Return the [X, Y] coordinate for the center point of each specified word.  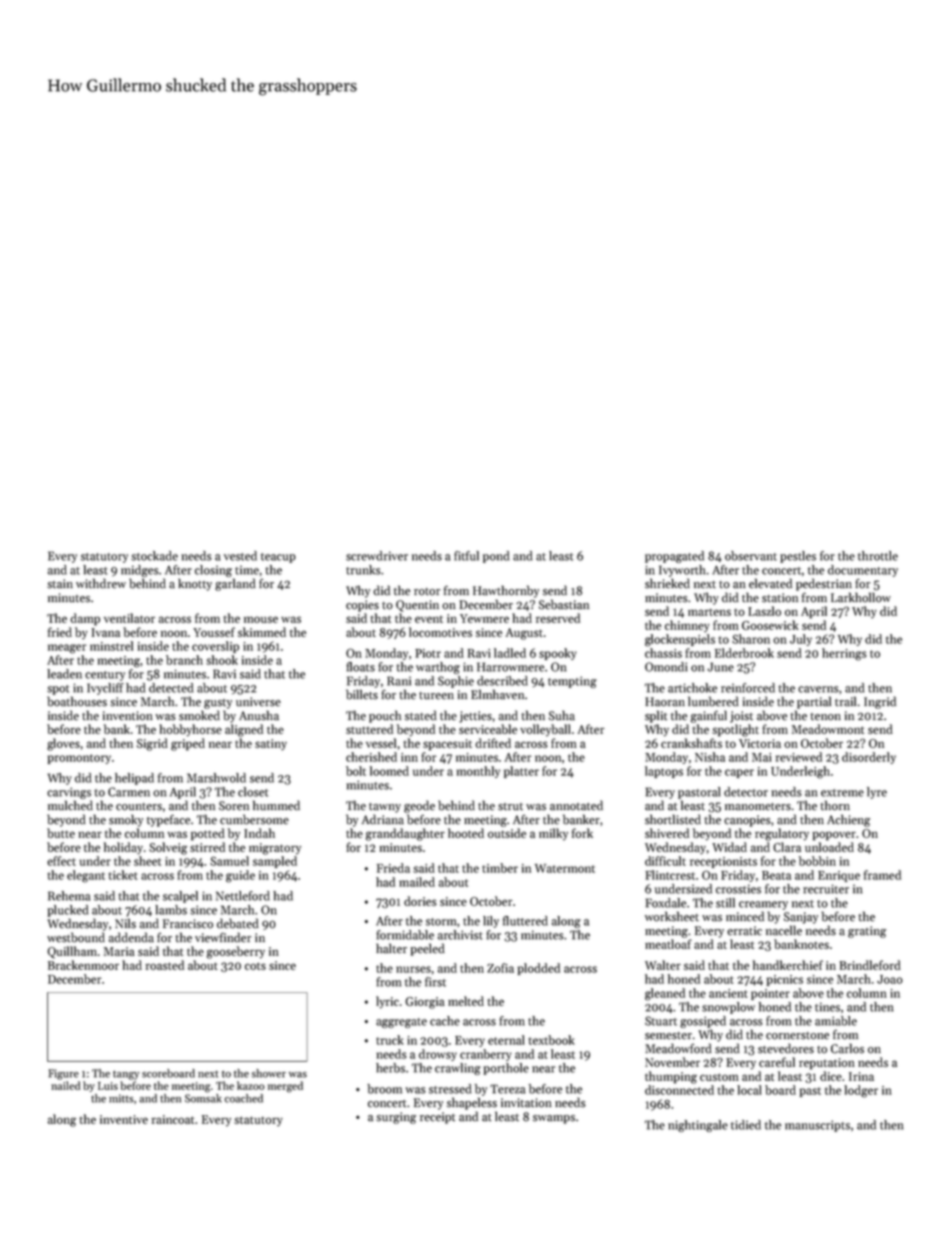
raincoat [172, 1119]
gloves [63, 744]
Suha [562, 715]
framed [882, 875]
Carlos [847, 1048]
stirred [207, 847]
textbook [552, 1040]
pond [496, 557]
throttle [878, 556]
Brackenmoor [83, 965]
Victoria [760, 743]
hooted [466, 833]
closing [213, 571]
